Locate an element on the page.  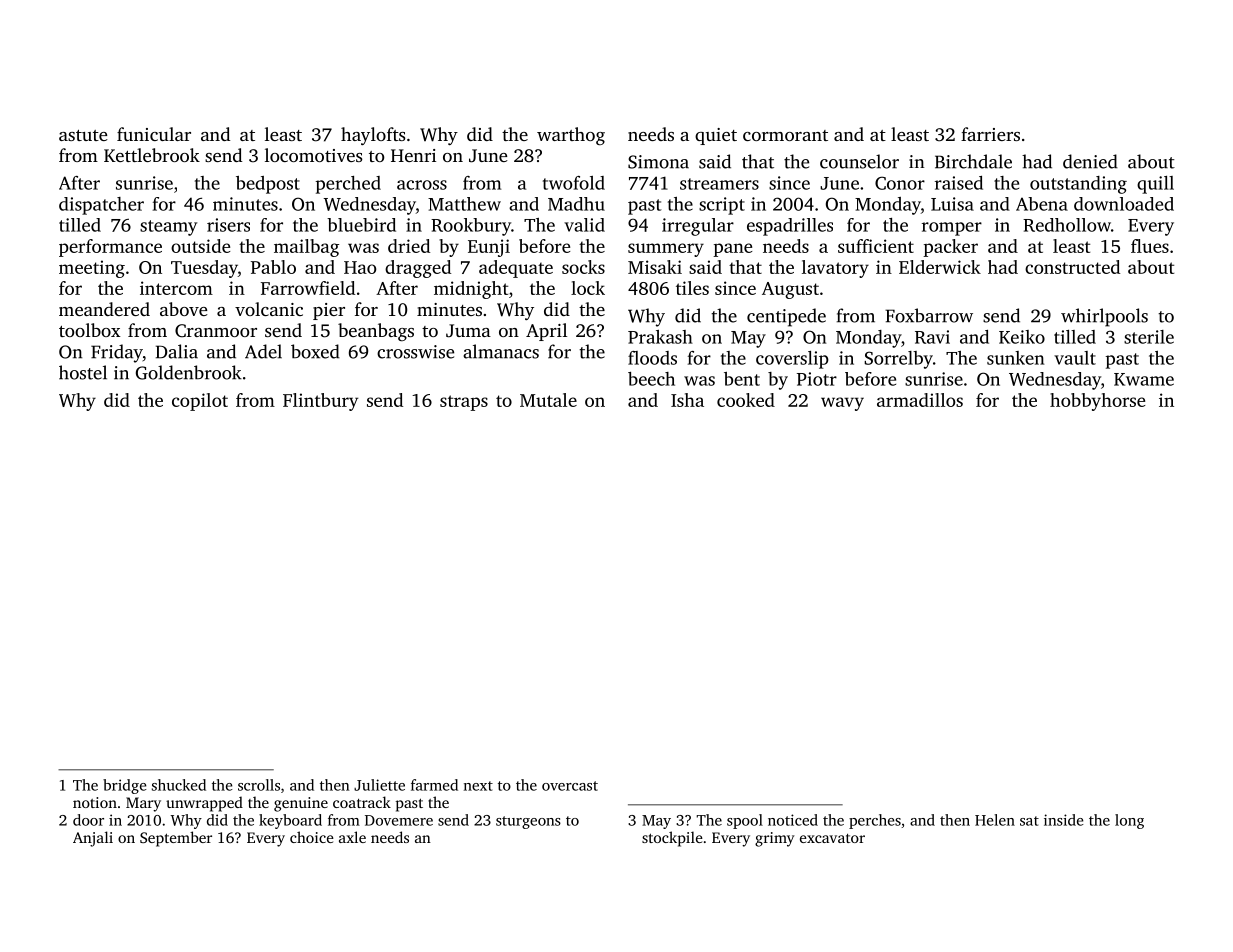
denied is located at coordinates (1090, 161).
